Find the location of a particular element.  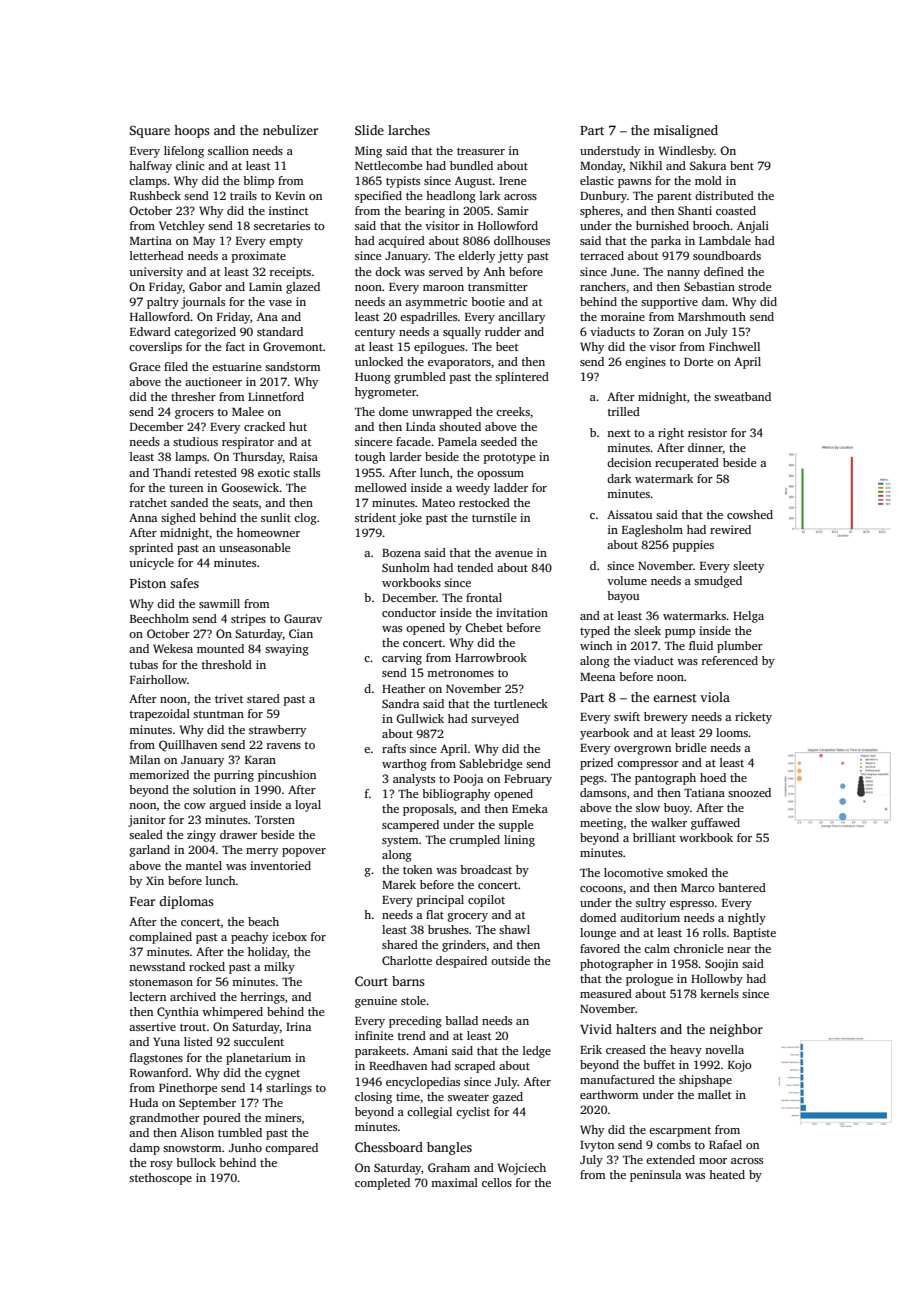

nightly is located at coordinates (747, 919).
